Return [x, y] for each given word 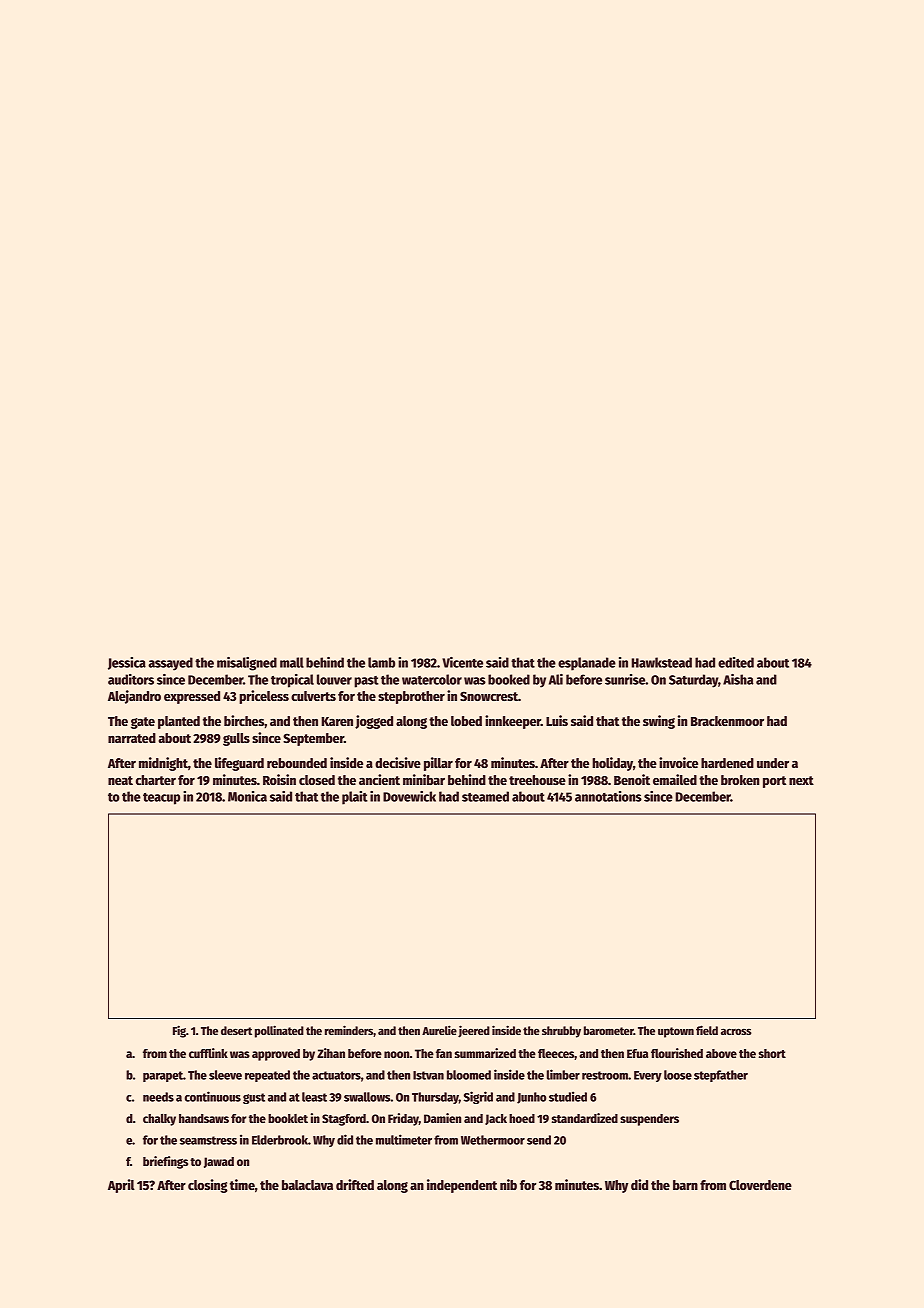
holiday [612, 764]
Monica [247, 796]
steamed [485, 796]
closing [208, 1186]
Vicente [462, 662]
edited [736, 662]
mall [292, 662]
